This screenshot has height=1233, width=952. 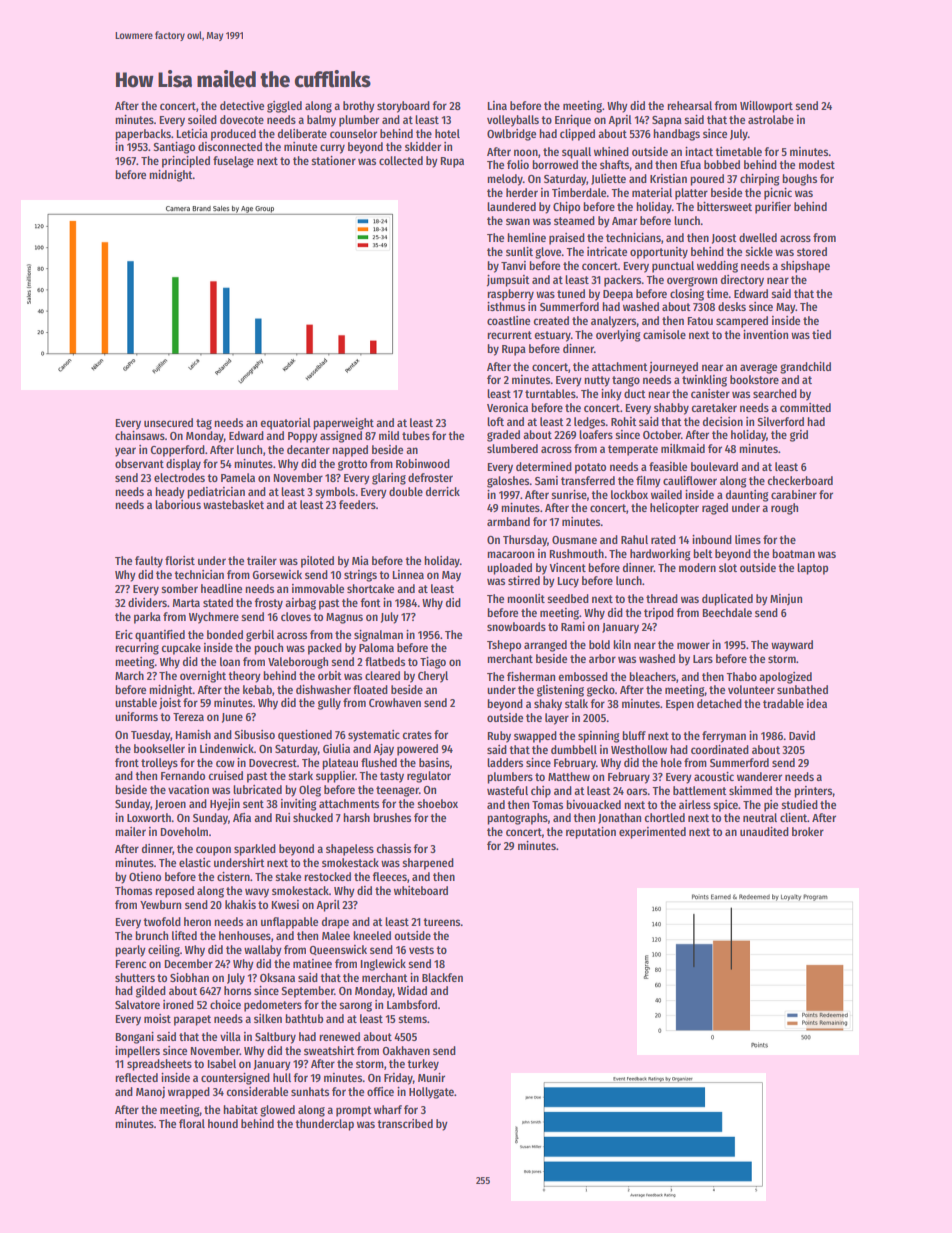 I want to click on heady, so click(x=170, y=493).
